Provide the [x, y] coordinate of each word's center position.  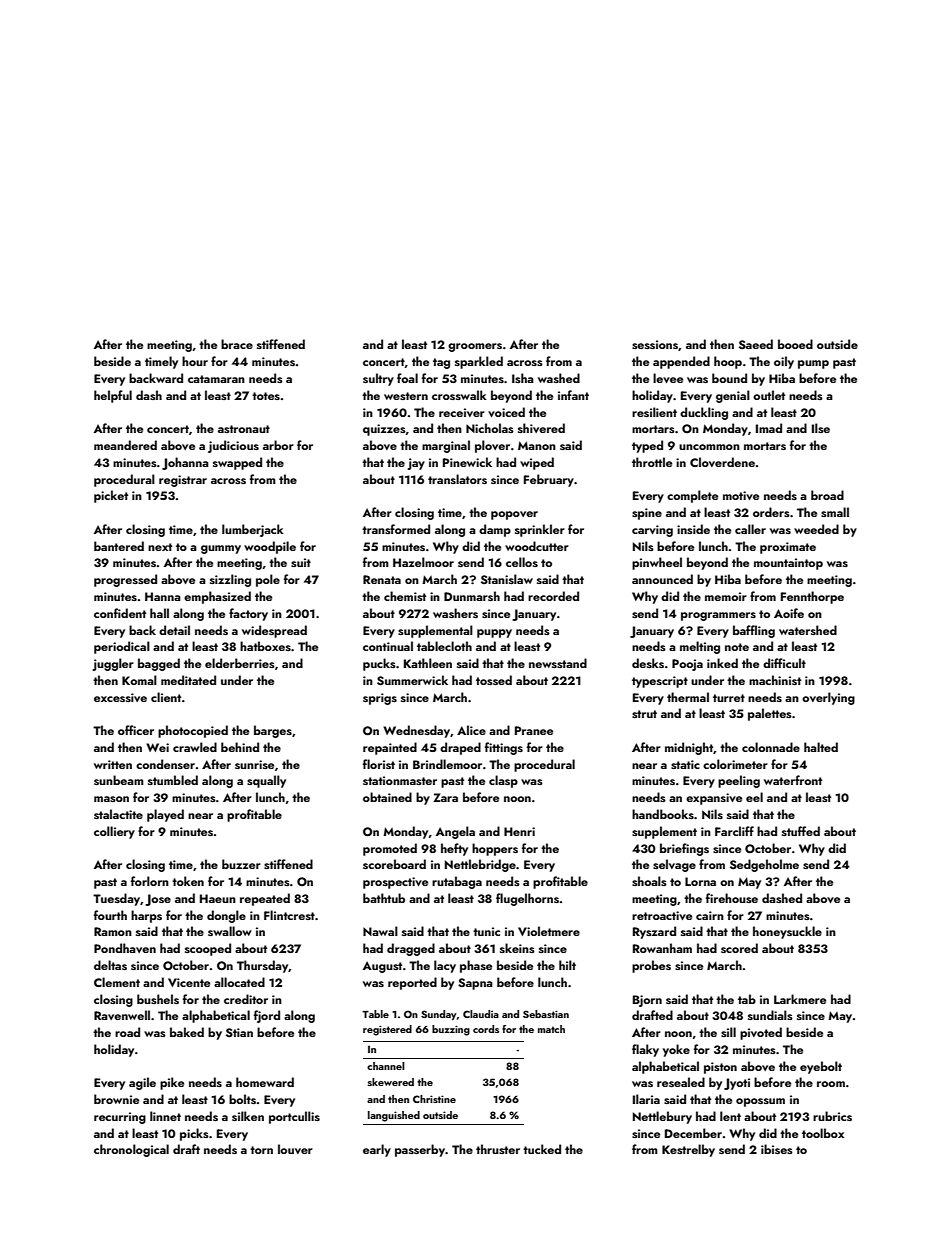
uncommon [709, 447]
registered [387, 1030]
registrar [183, 481]
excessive [120, 697]
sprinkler [540, 530]
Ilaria [646, 1099]
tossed [494, 680]
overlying [828, 698]
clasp [503, 781]
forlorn [150, 881]
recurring [120, 1118]
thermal [688, 697]
